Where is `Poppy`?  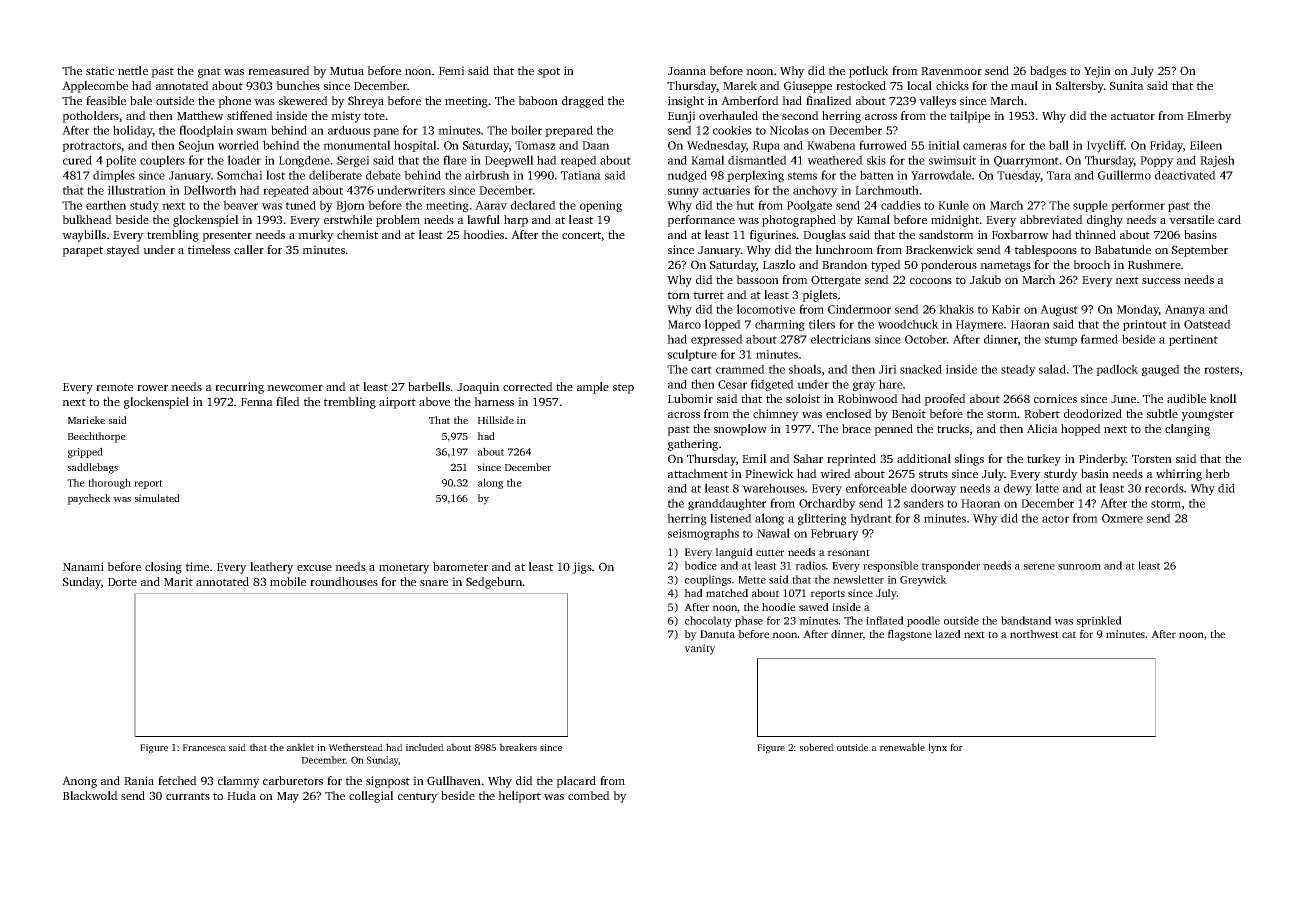 Poppy is located at coordinates (1157, 162).
